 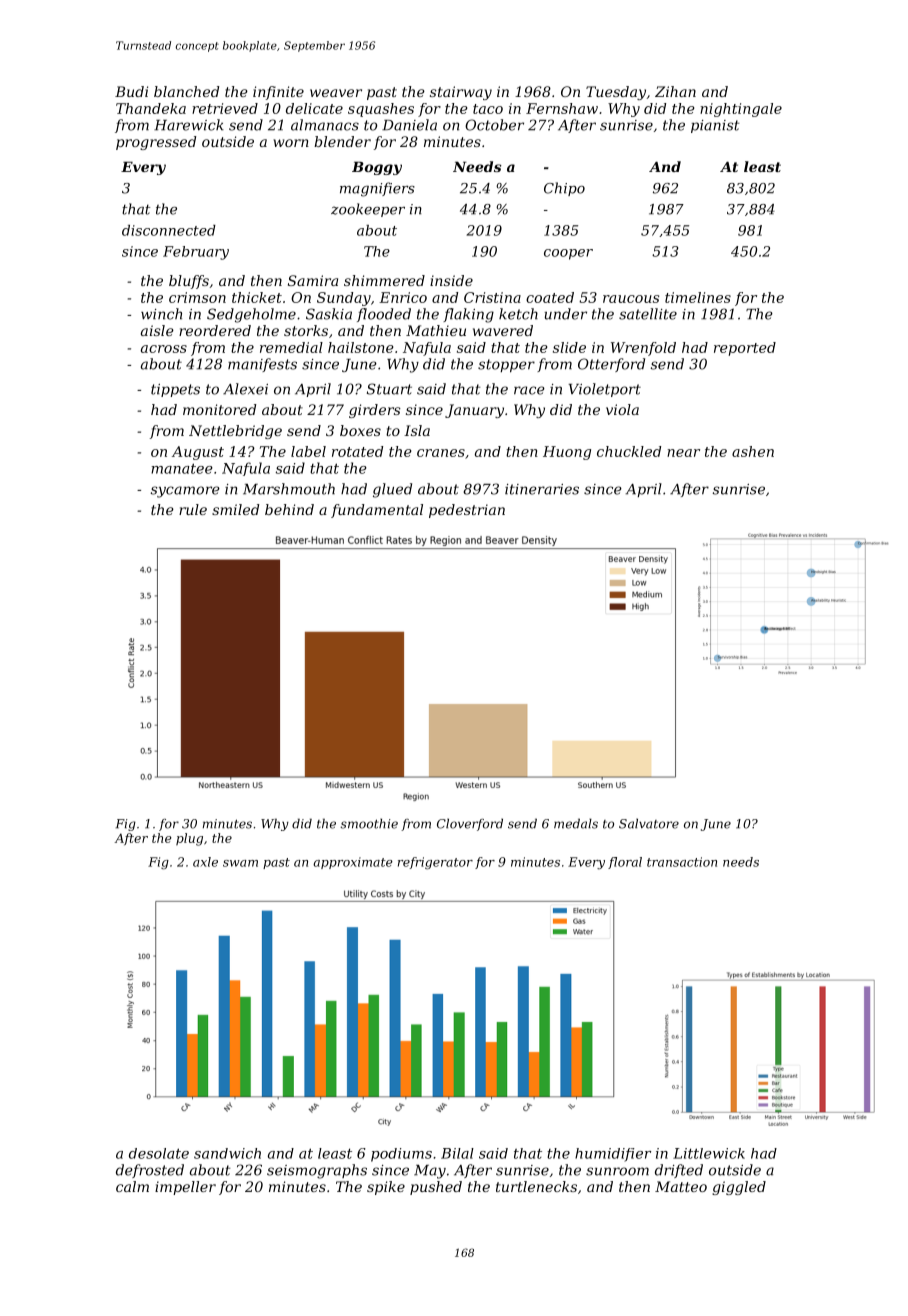 I want to click on thicket, so click(x=257, y=297).
